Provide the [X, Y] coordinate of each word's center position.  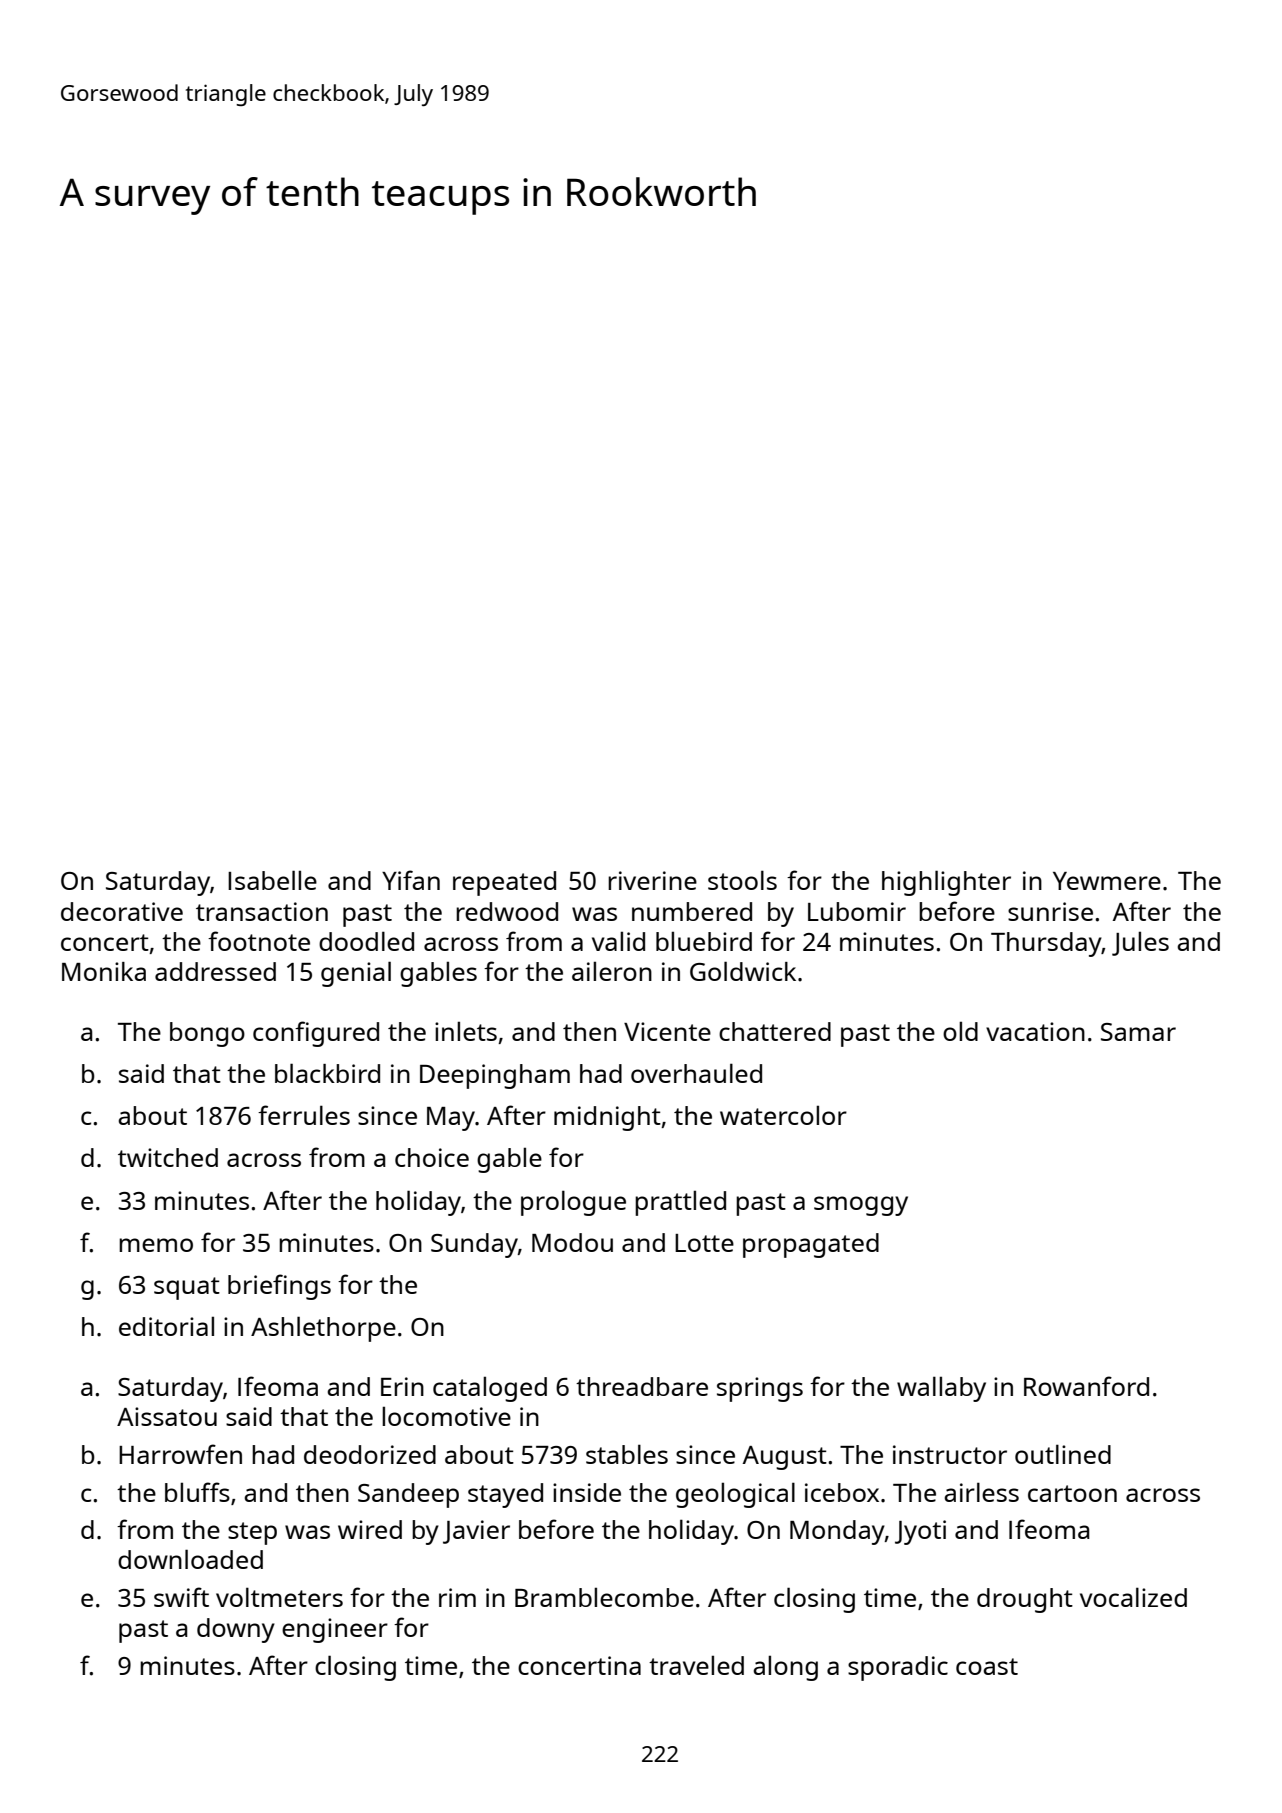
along [786, 1668]
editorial [166, 1326]
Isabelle [272, 880]
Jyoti [920, 1532]
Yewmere [1107, 881]
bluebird [704, 941]
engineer [335, 1630]
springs [760, 1389]
